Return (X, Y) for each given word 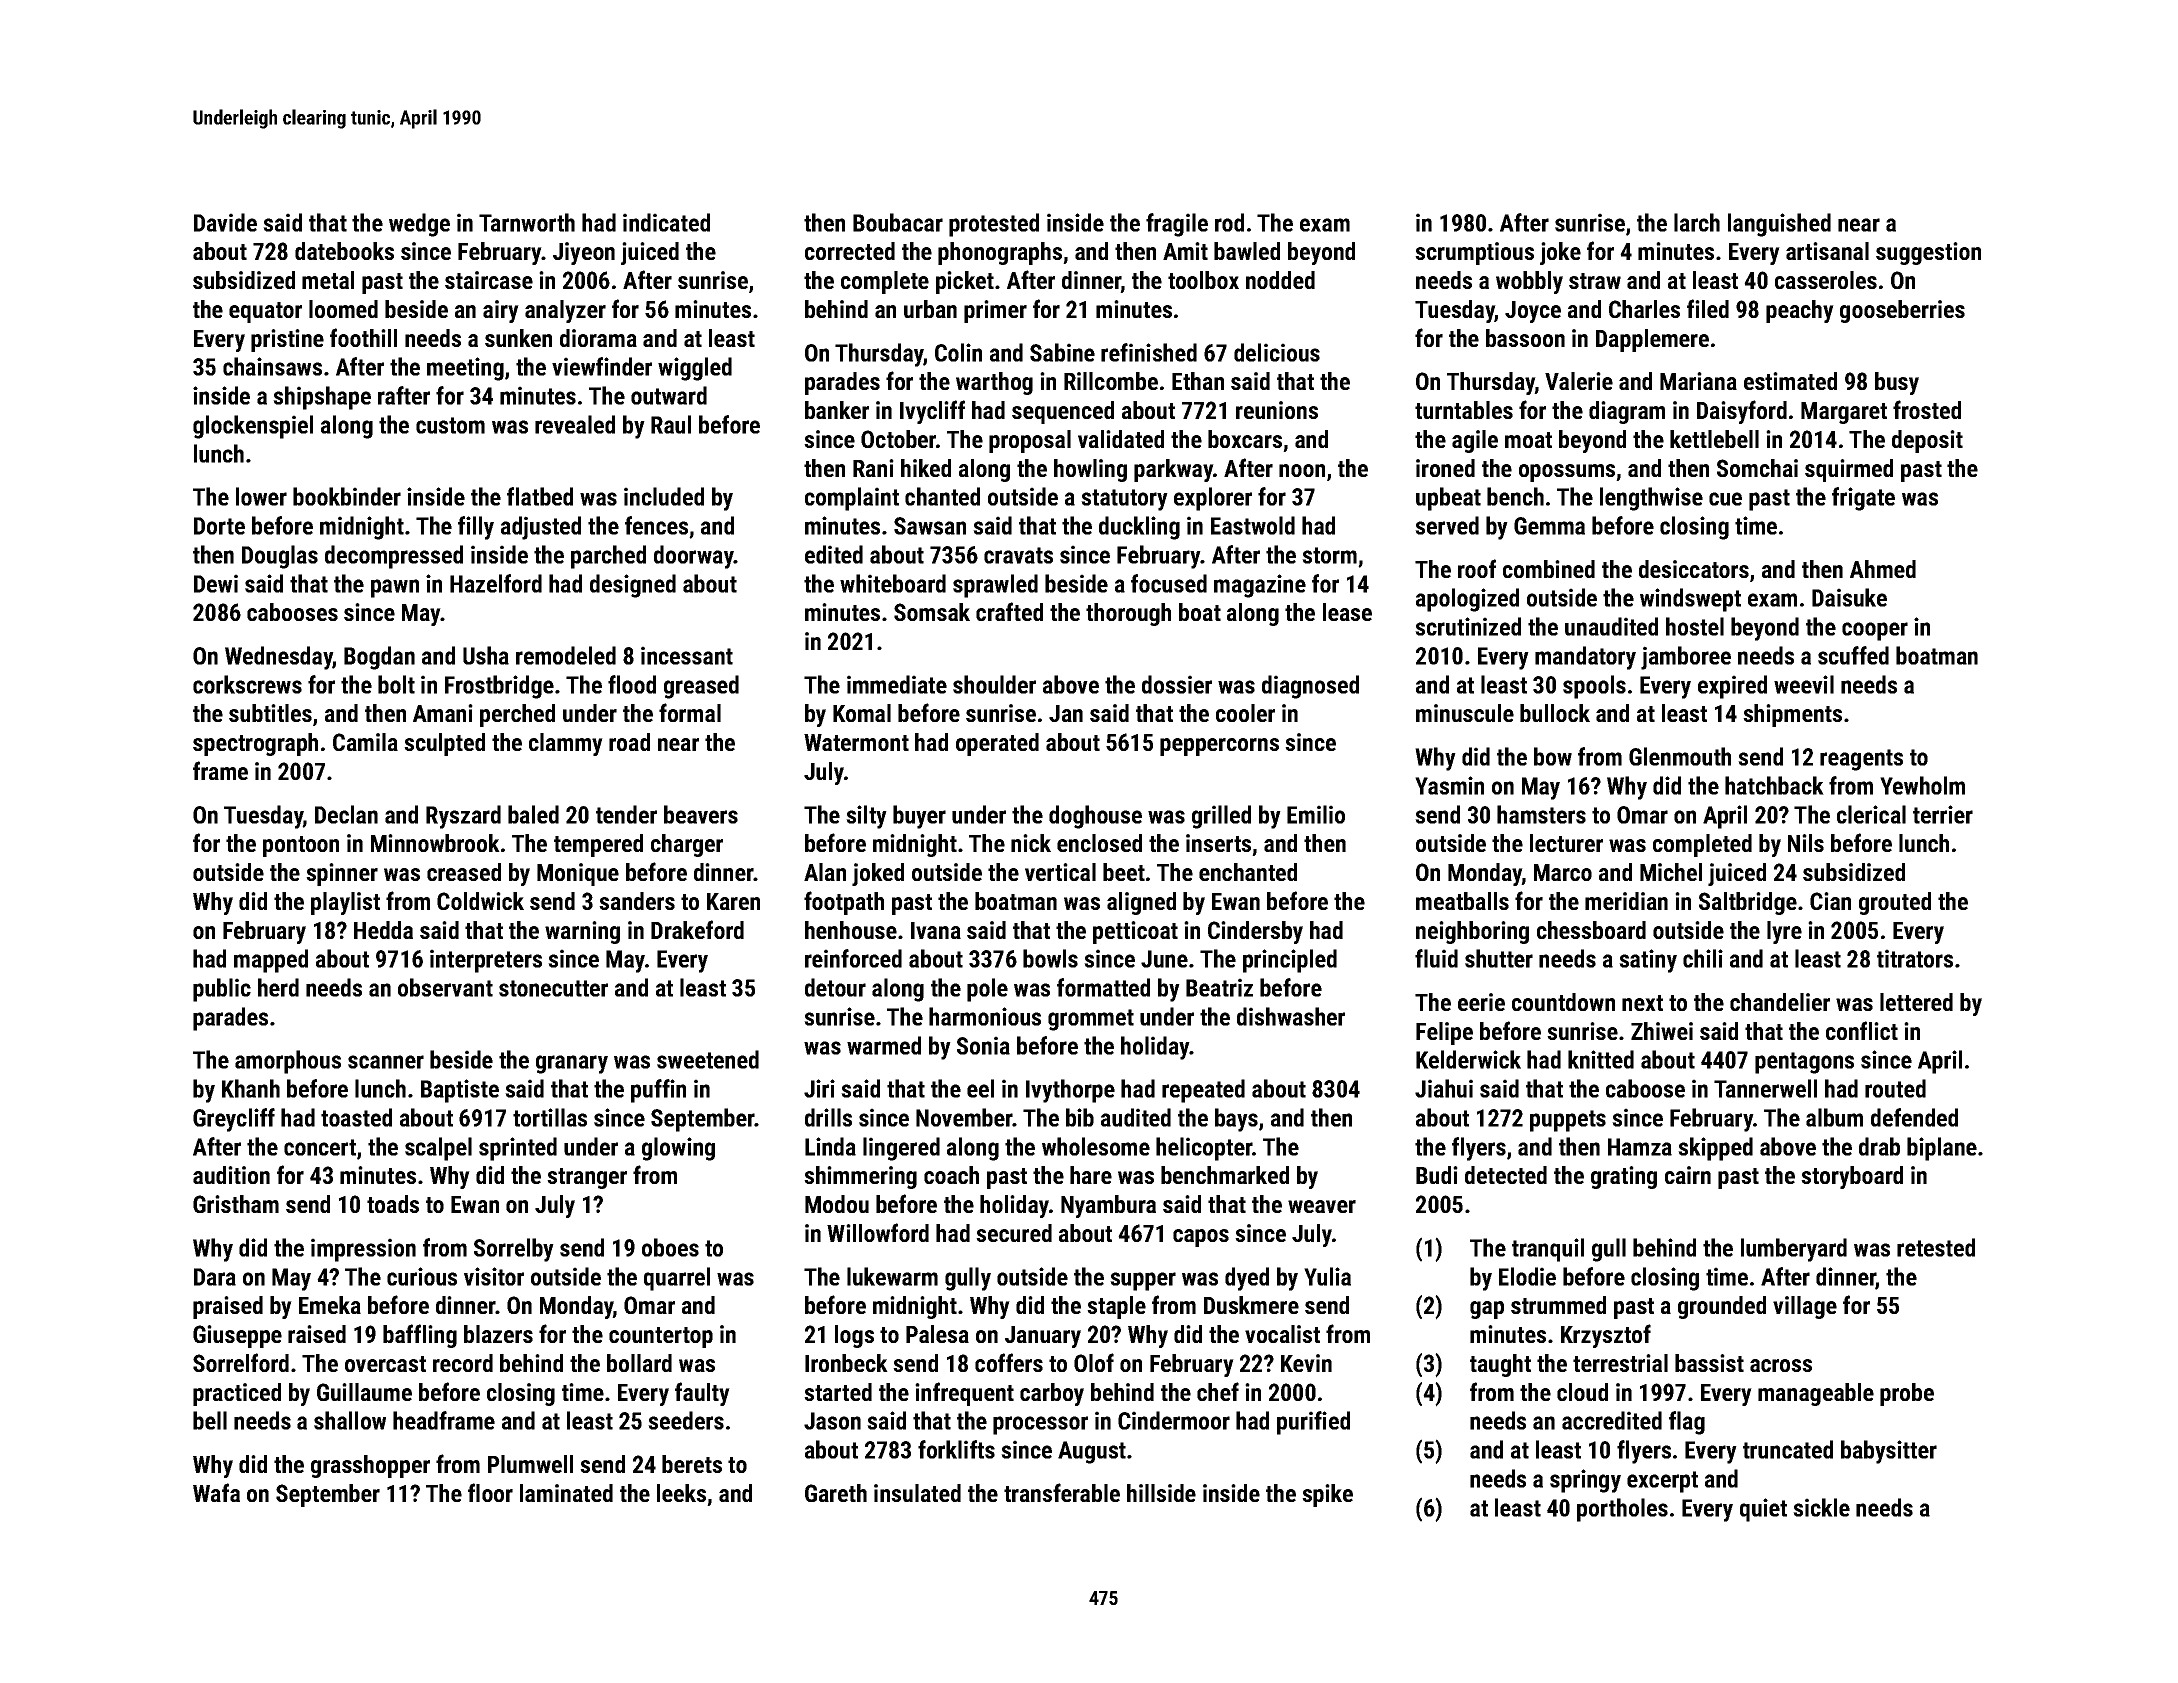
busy (1897, 383)
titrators (1915, 958)
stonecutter (553, 988)
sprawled (995, 586)
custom (450, 425)
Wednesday (279, 658)
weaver (1322, 1206)
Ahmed (1883, 569)
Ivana (936, 930)
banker (837, 410)
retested (1936, 1247)
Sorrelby (514, 1250)
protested (994, 225)
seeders (686, 1420)
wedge (419, 225)
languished (1779, 225)
